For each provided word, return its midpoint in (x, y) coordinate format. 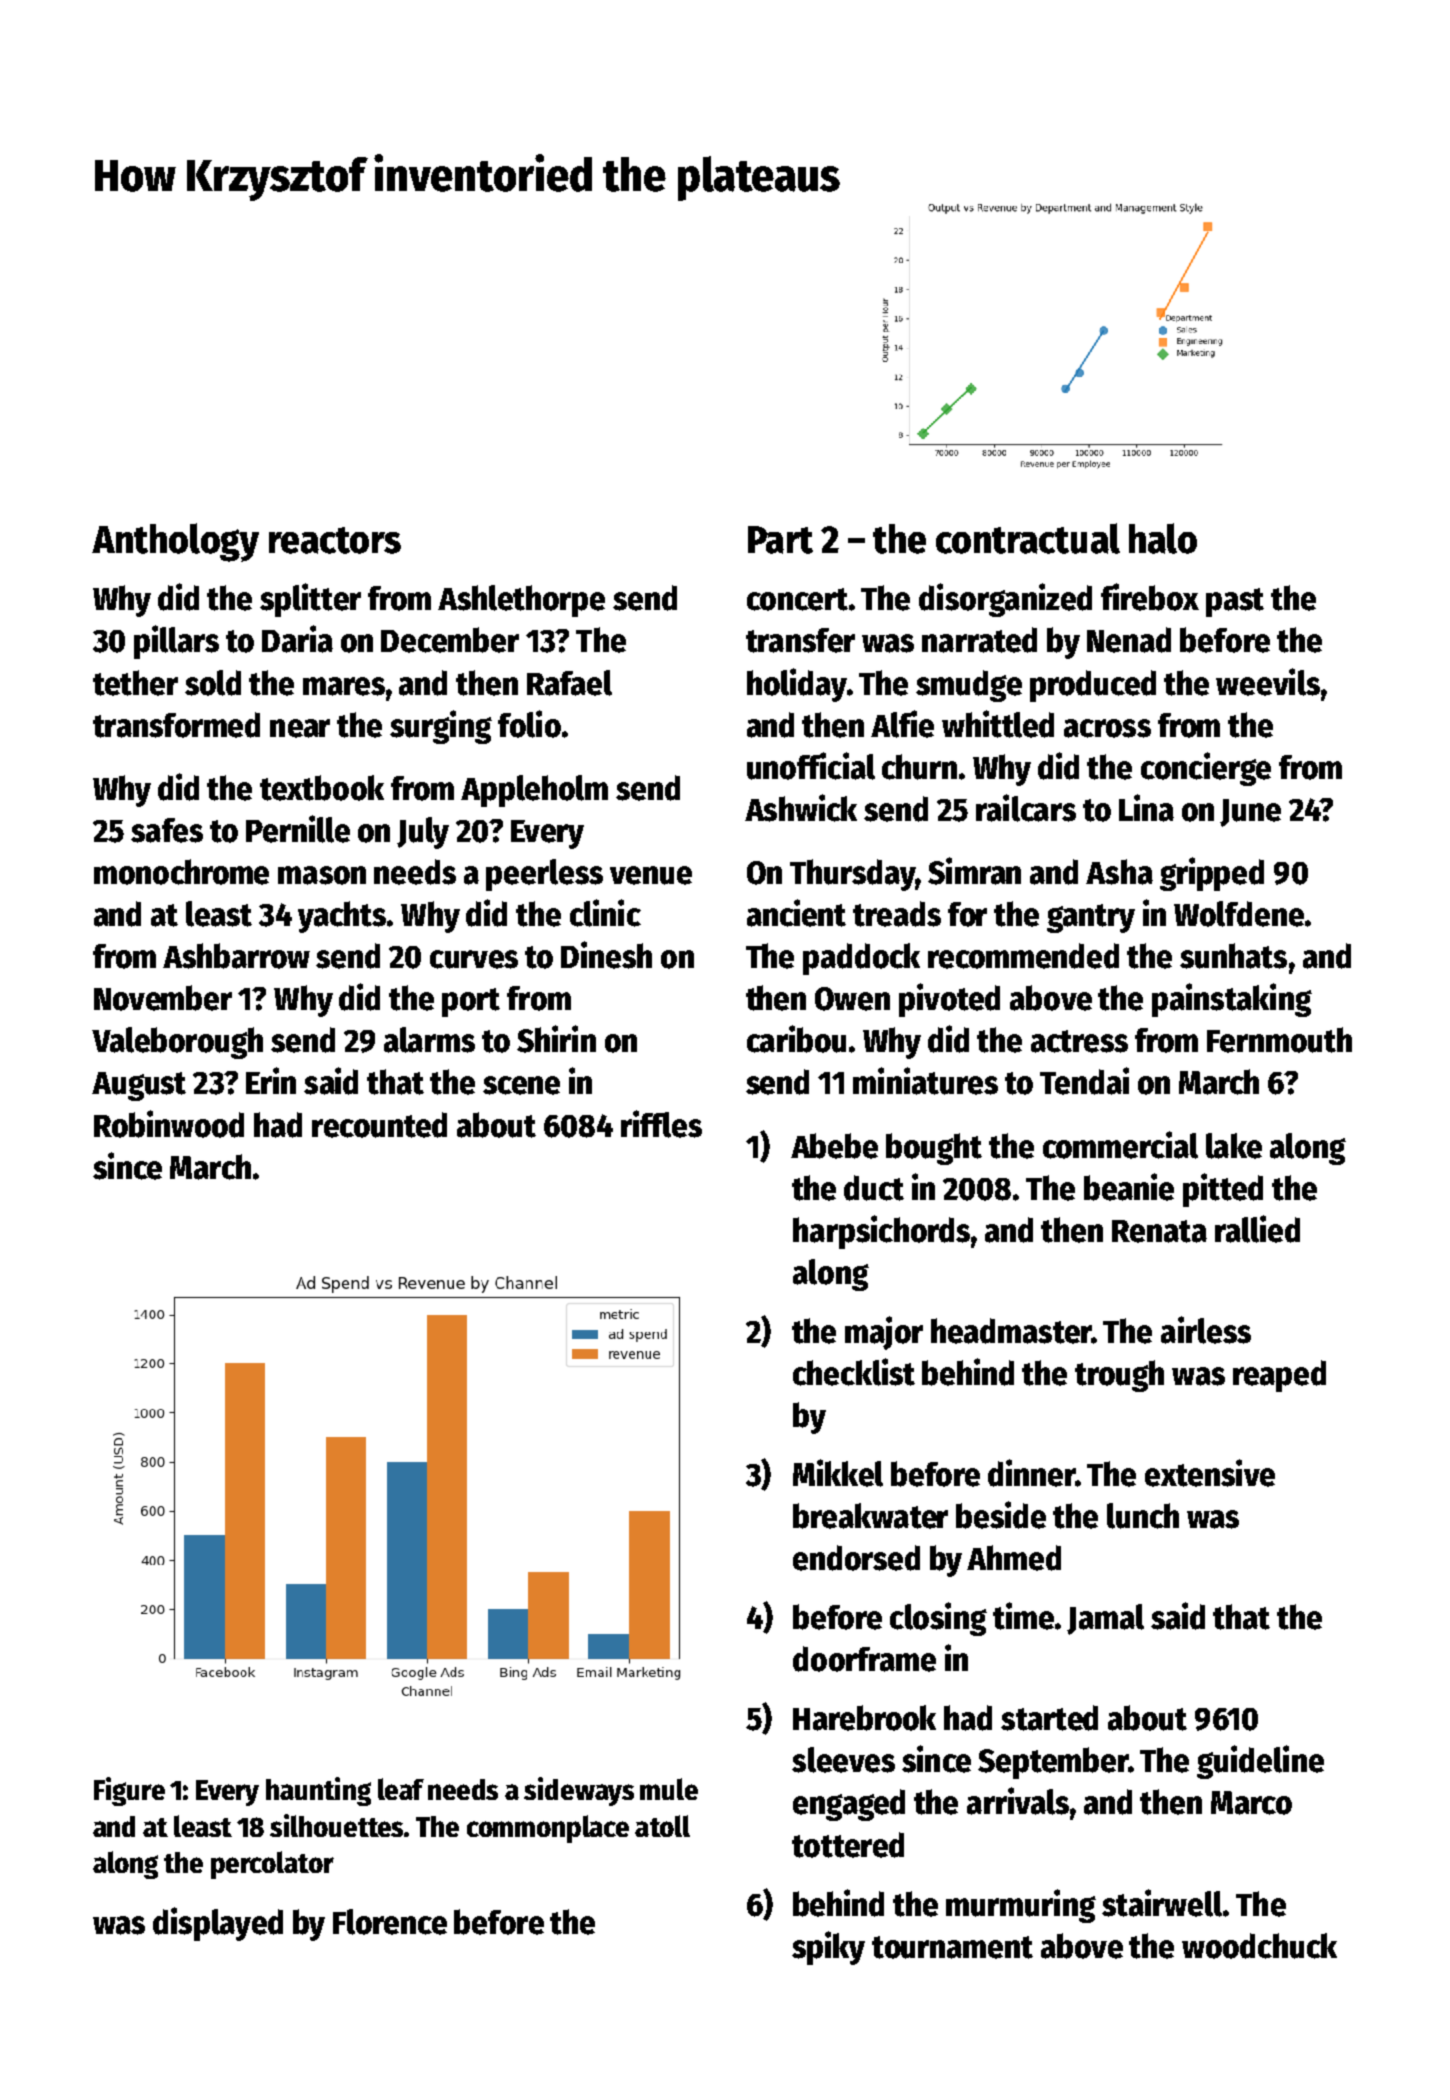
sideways (579, 1791)
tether (135, 683)
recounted (379, 1125)
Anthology (175, 542)
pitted (1223, 1190)
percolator (272, 1865)
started (1049, 1718)
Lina (1146, 808)
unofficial (811, 766)
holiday (797, 685)
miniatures (925, 1081)
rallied (1257, 1229)
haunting (318, 1791)
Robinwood (169, 1124)
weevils (1268, 682)
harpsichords (881, 1232)
